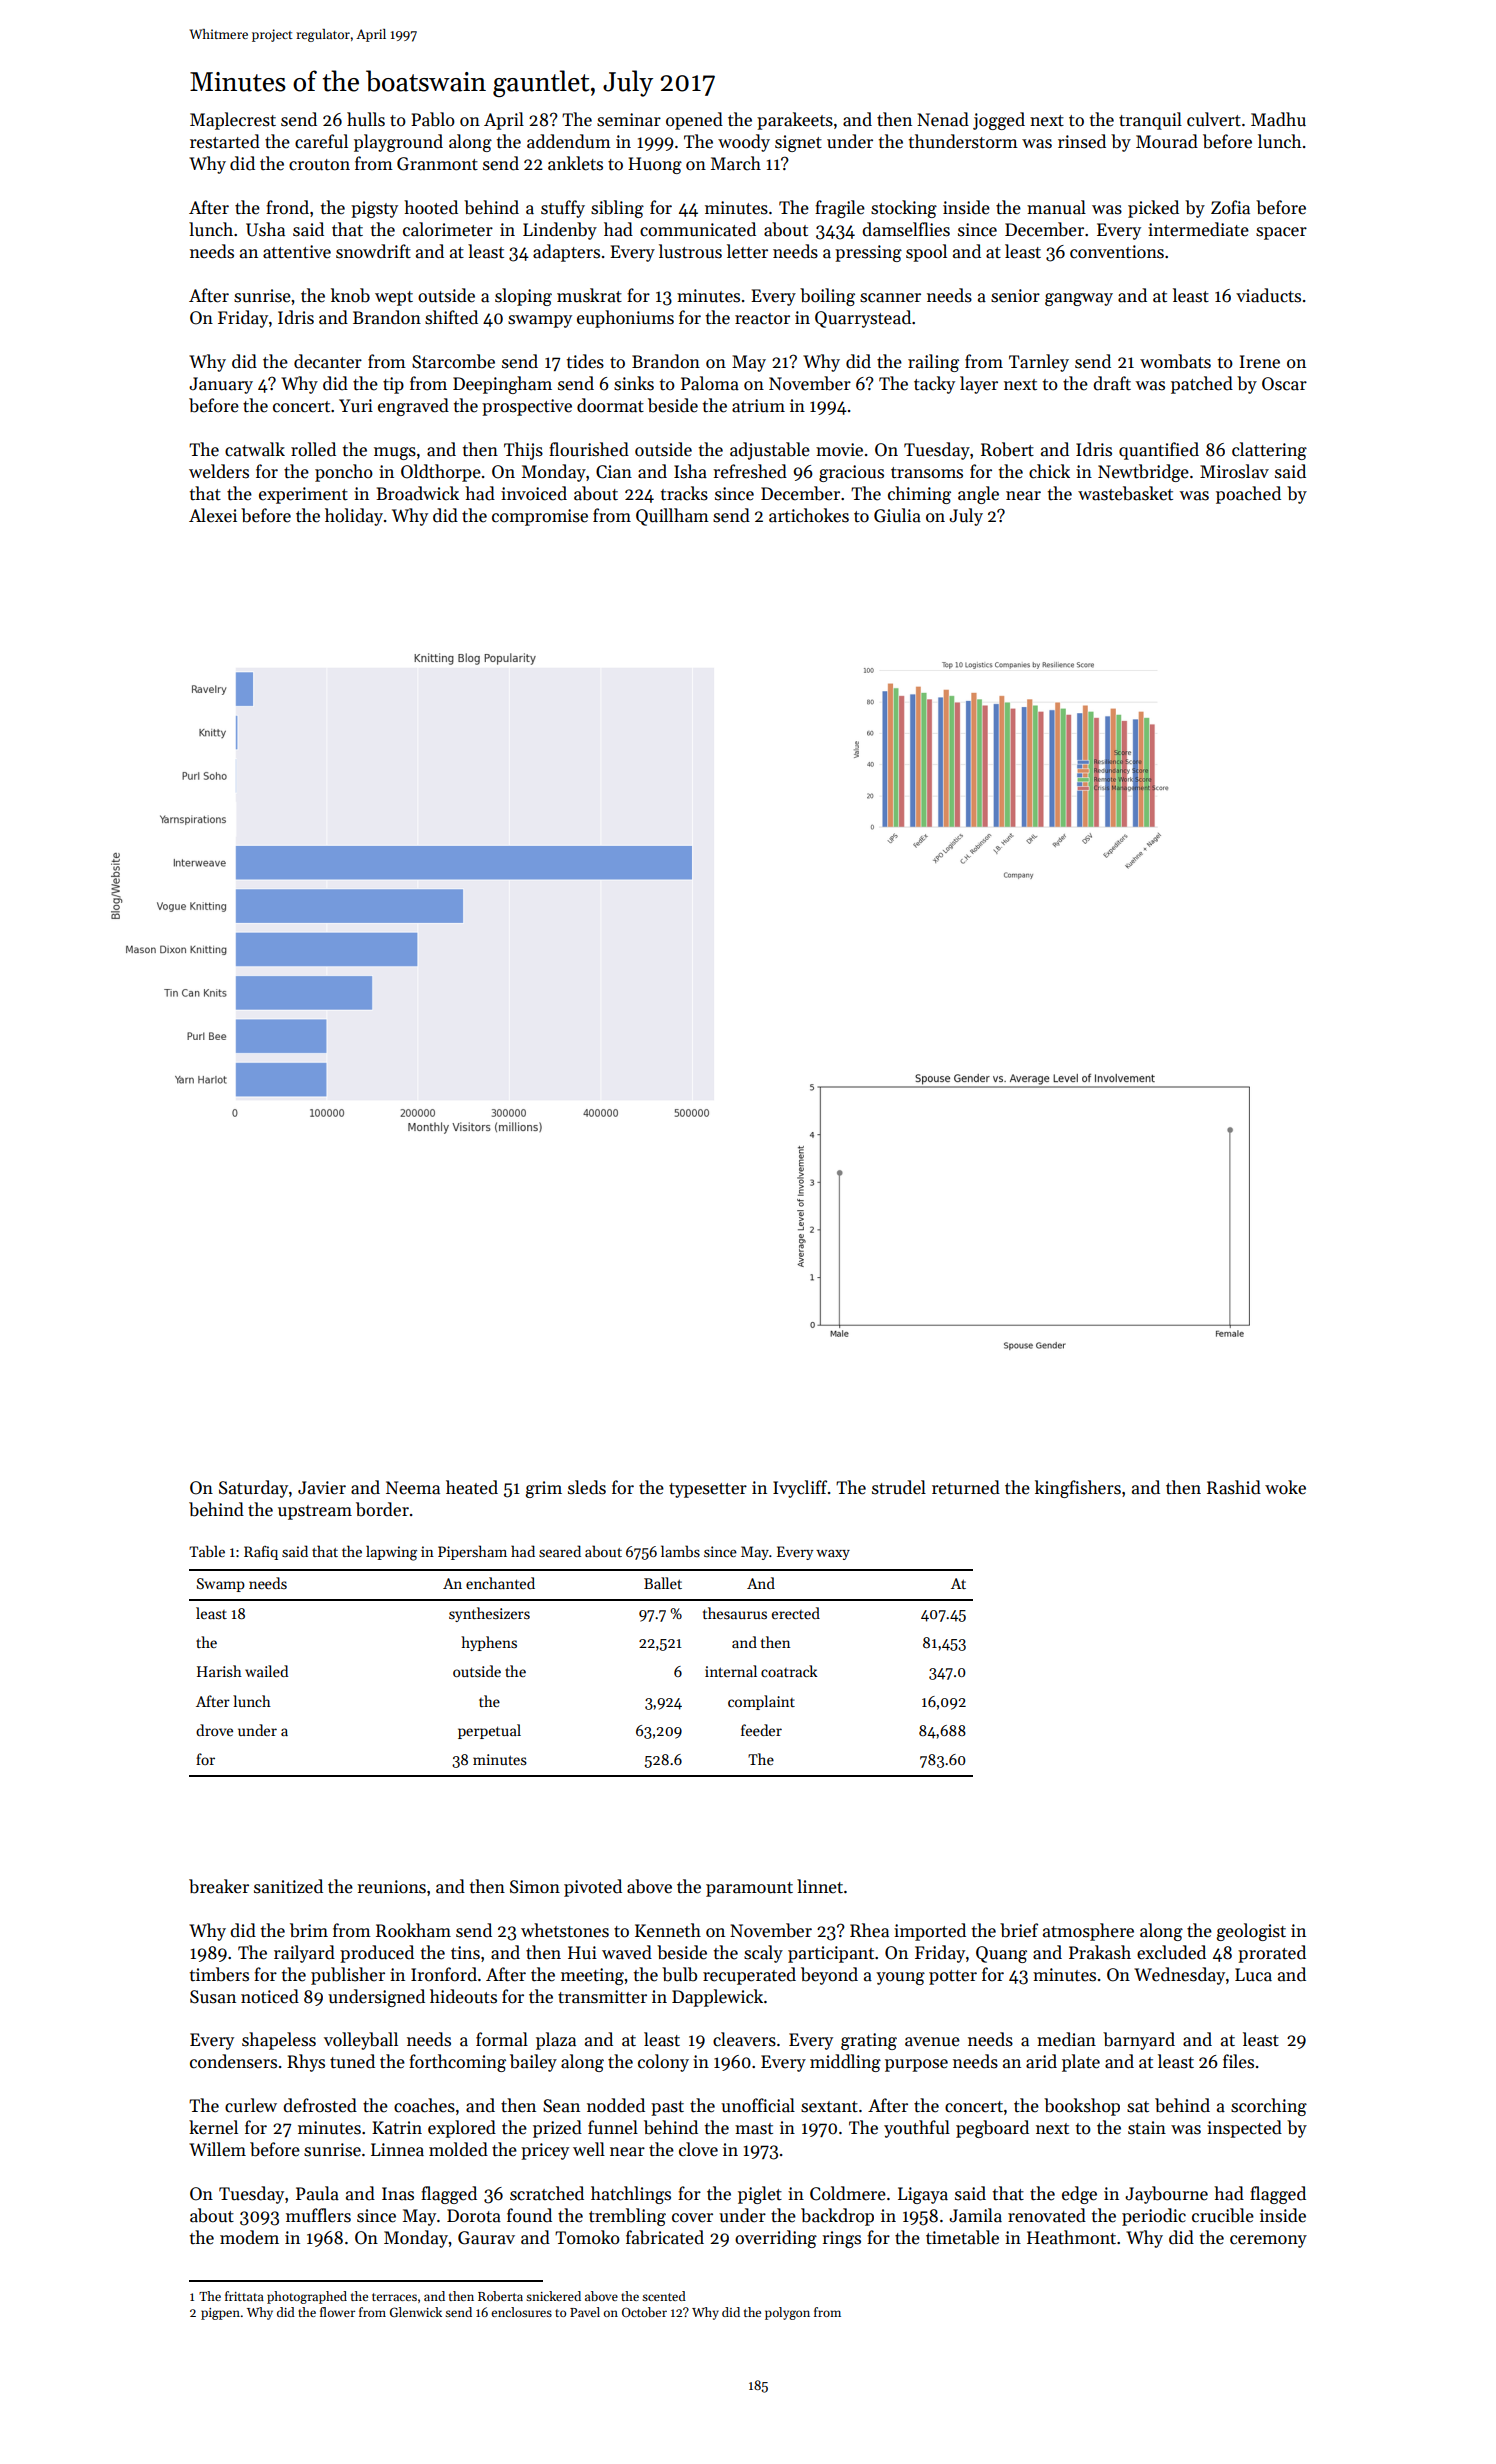  What do you see at coordinates (1234, 1487) in the screenshot?
I see `Rashid` at bounding box center [1234, 1487].
